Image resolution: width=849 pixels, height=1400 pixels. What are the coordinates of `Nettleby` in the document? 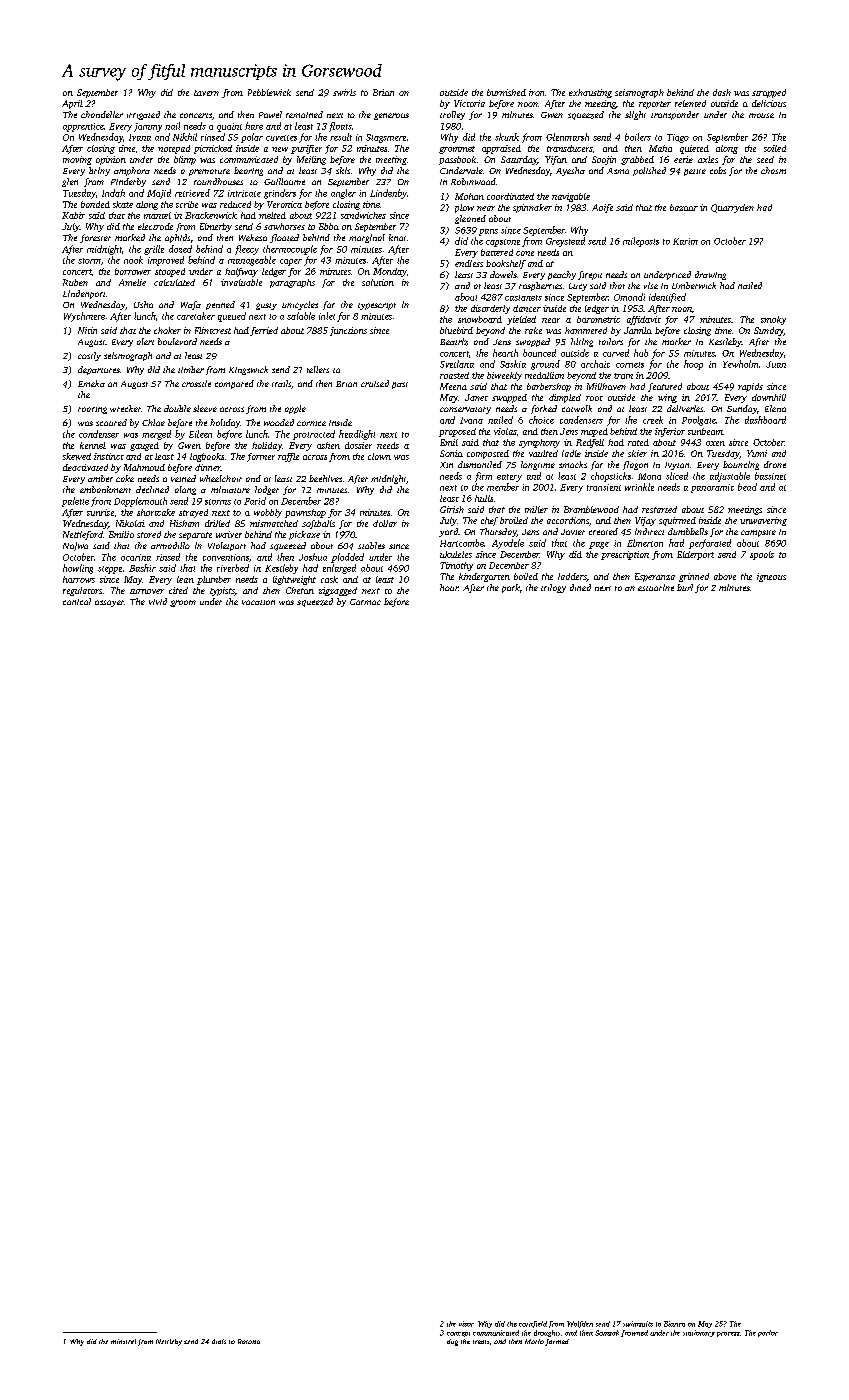 It's located at (169, 1342).
